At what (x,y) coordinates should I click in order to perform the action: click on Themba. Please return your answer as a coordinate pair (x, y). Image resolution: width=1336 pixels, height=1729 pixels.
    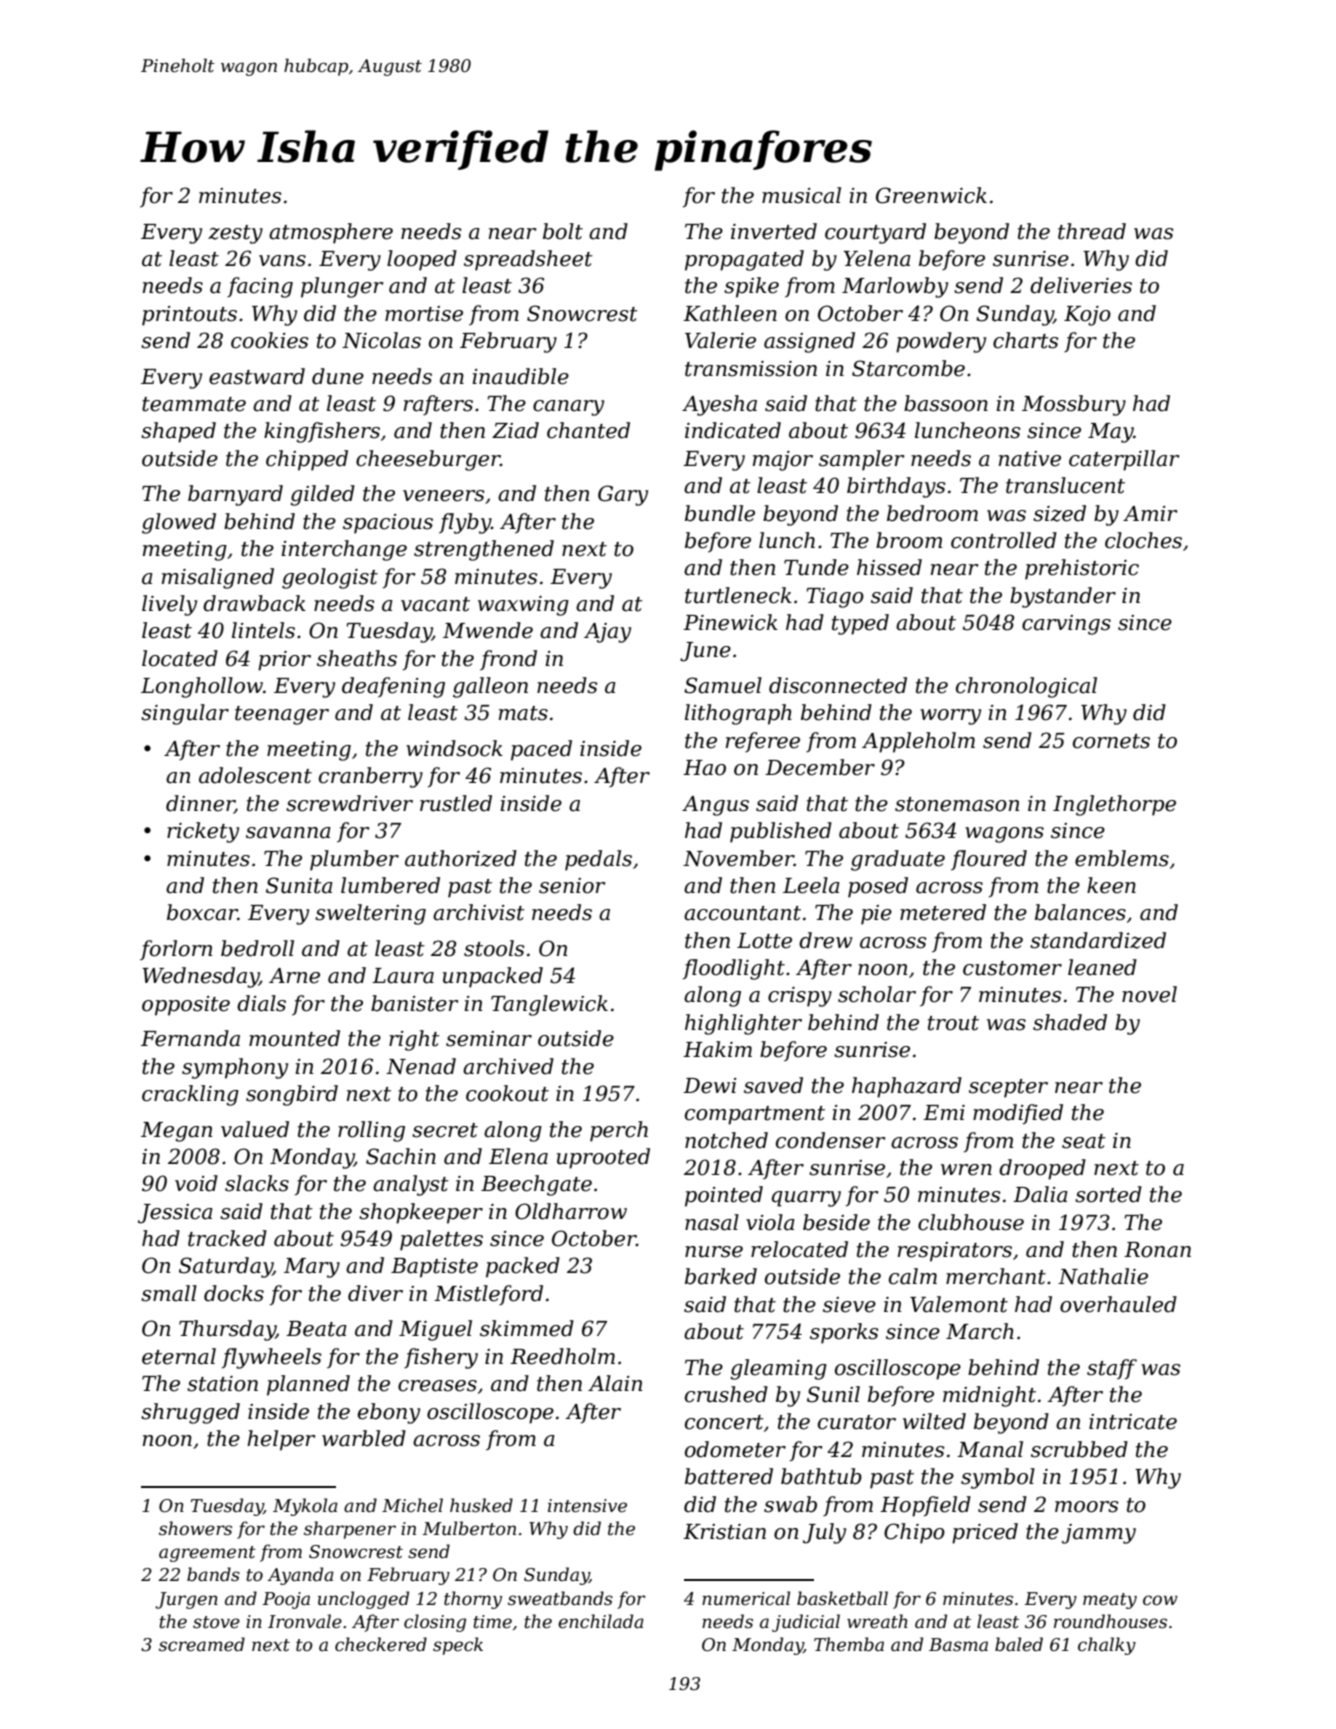
    Looking at the image, I should click on (849, 1644).
